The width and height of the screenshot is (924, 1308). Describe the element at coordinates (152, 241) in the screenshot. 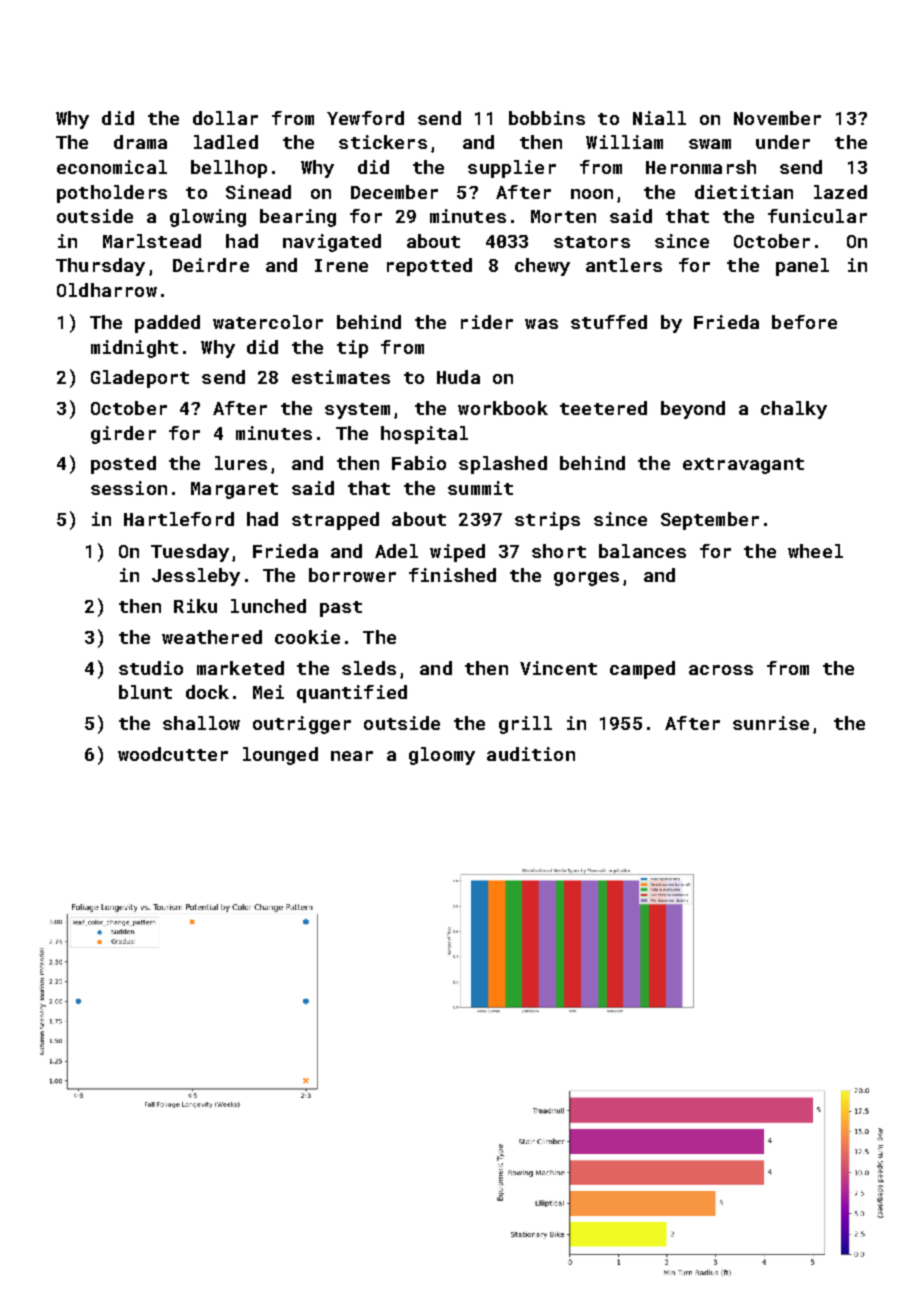

I see `Marlstead` at that location.
